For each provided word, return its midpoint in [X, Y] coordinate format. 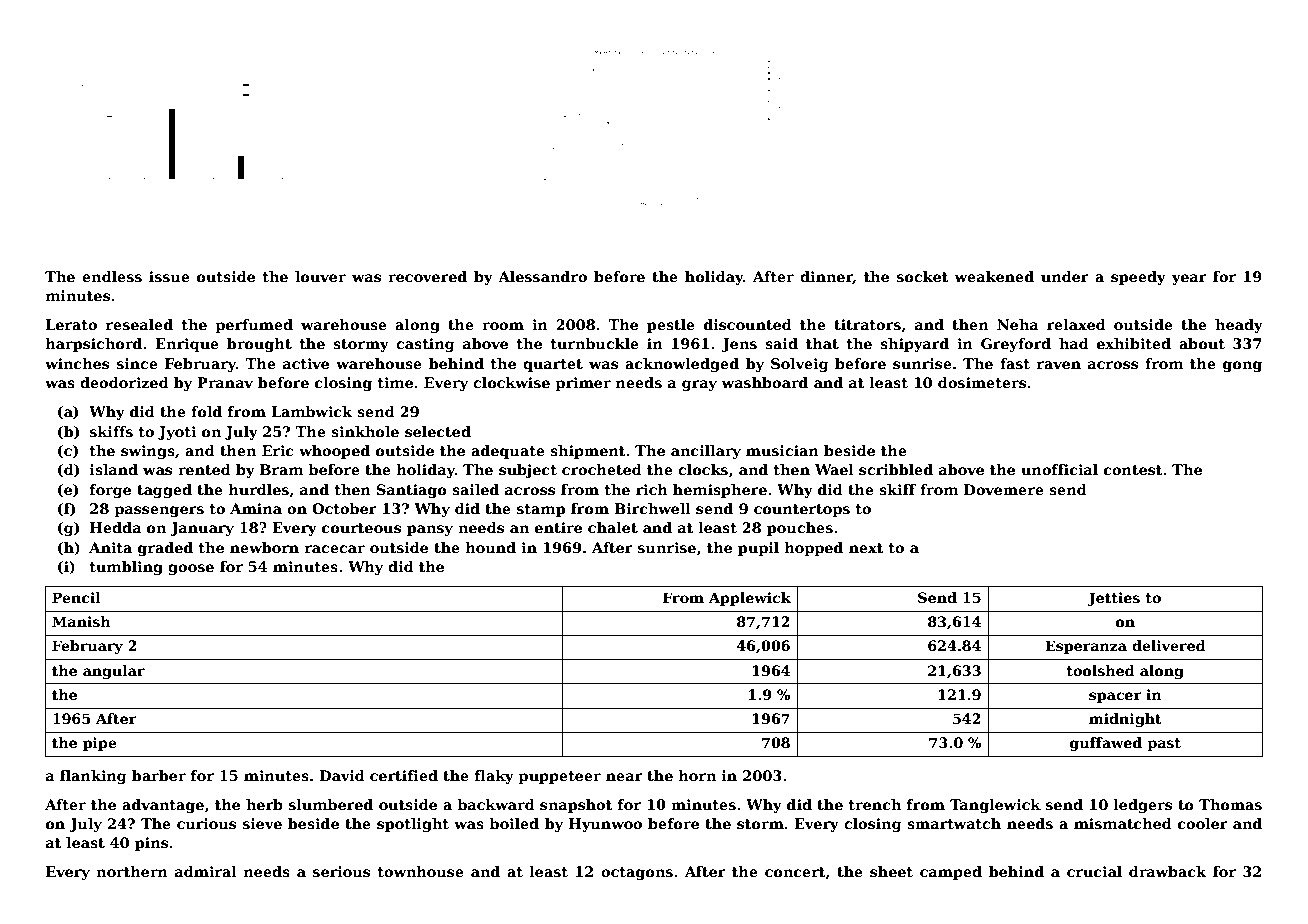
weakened [994, 276]
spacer [1115, 697]
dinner [826, 277]
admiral [206, 871]
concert [795, 873]
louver [320, 276]
